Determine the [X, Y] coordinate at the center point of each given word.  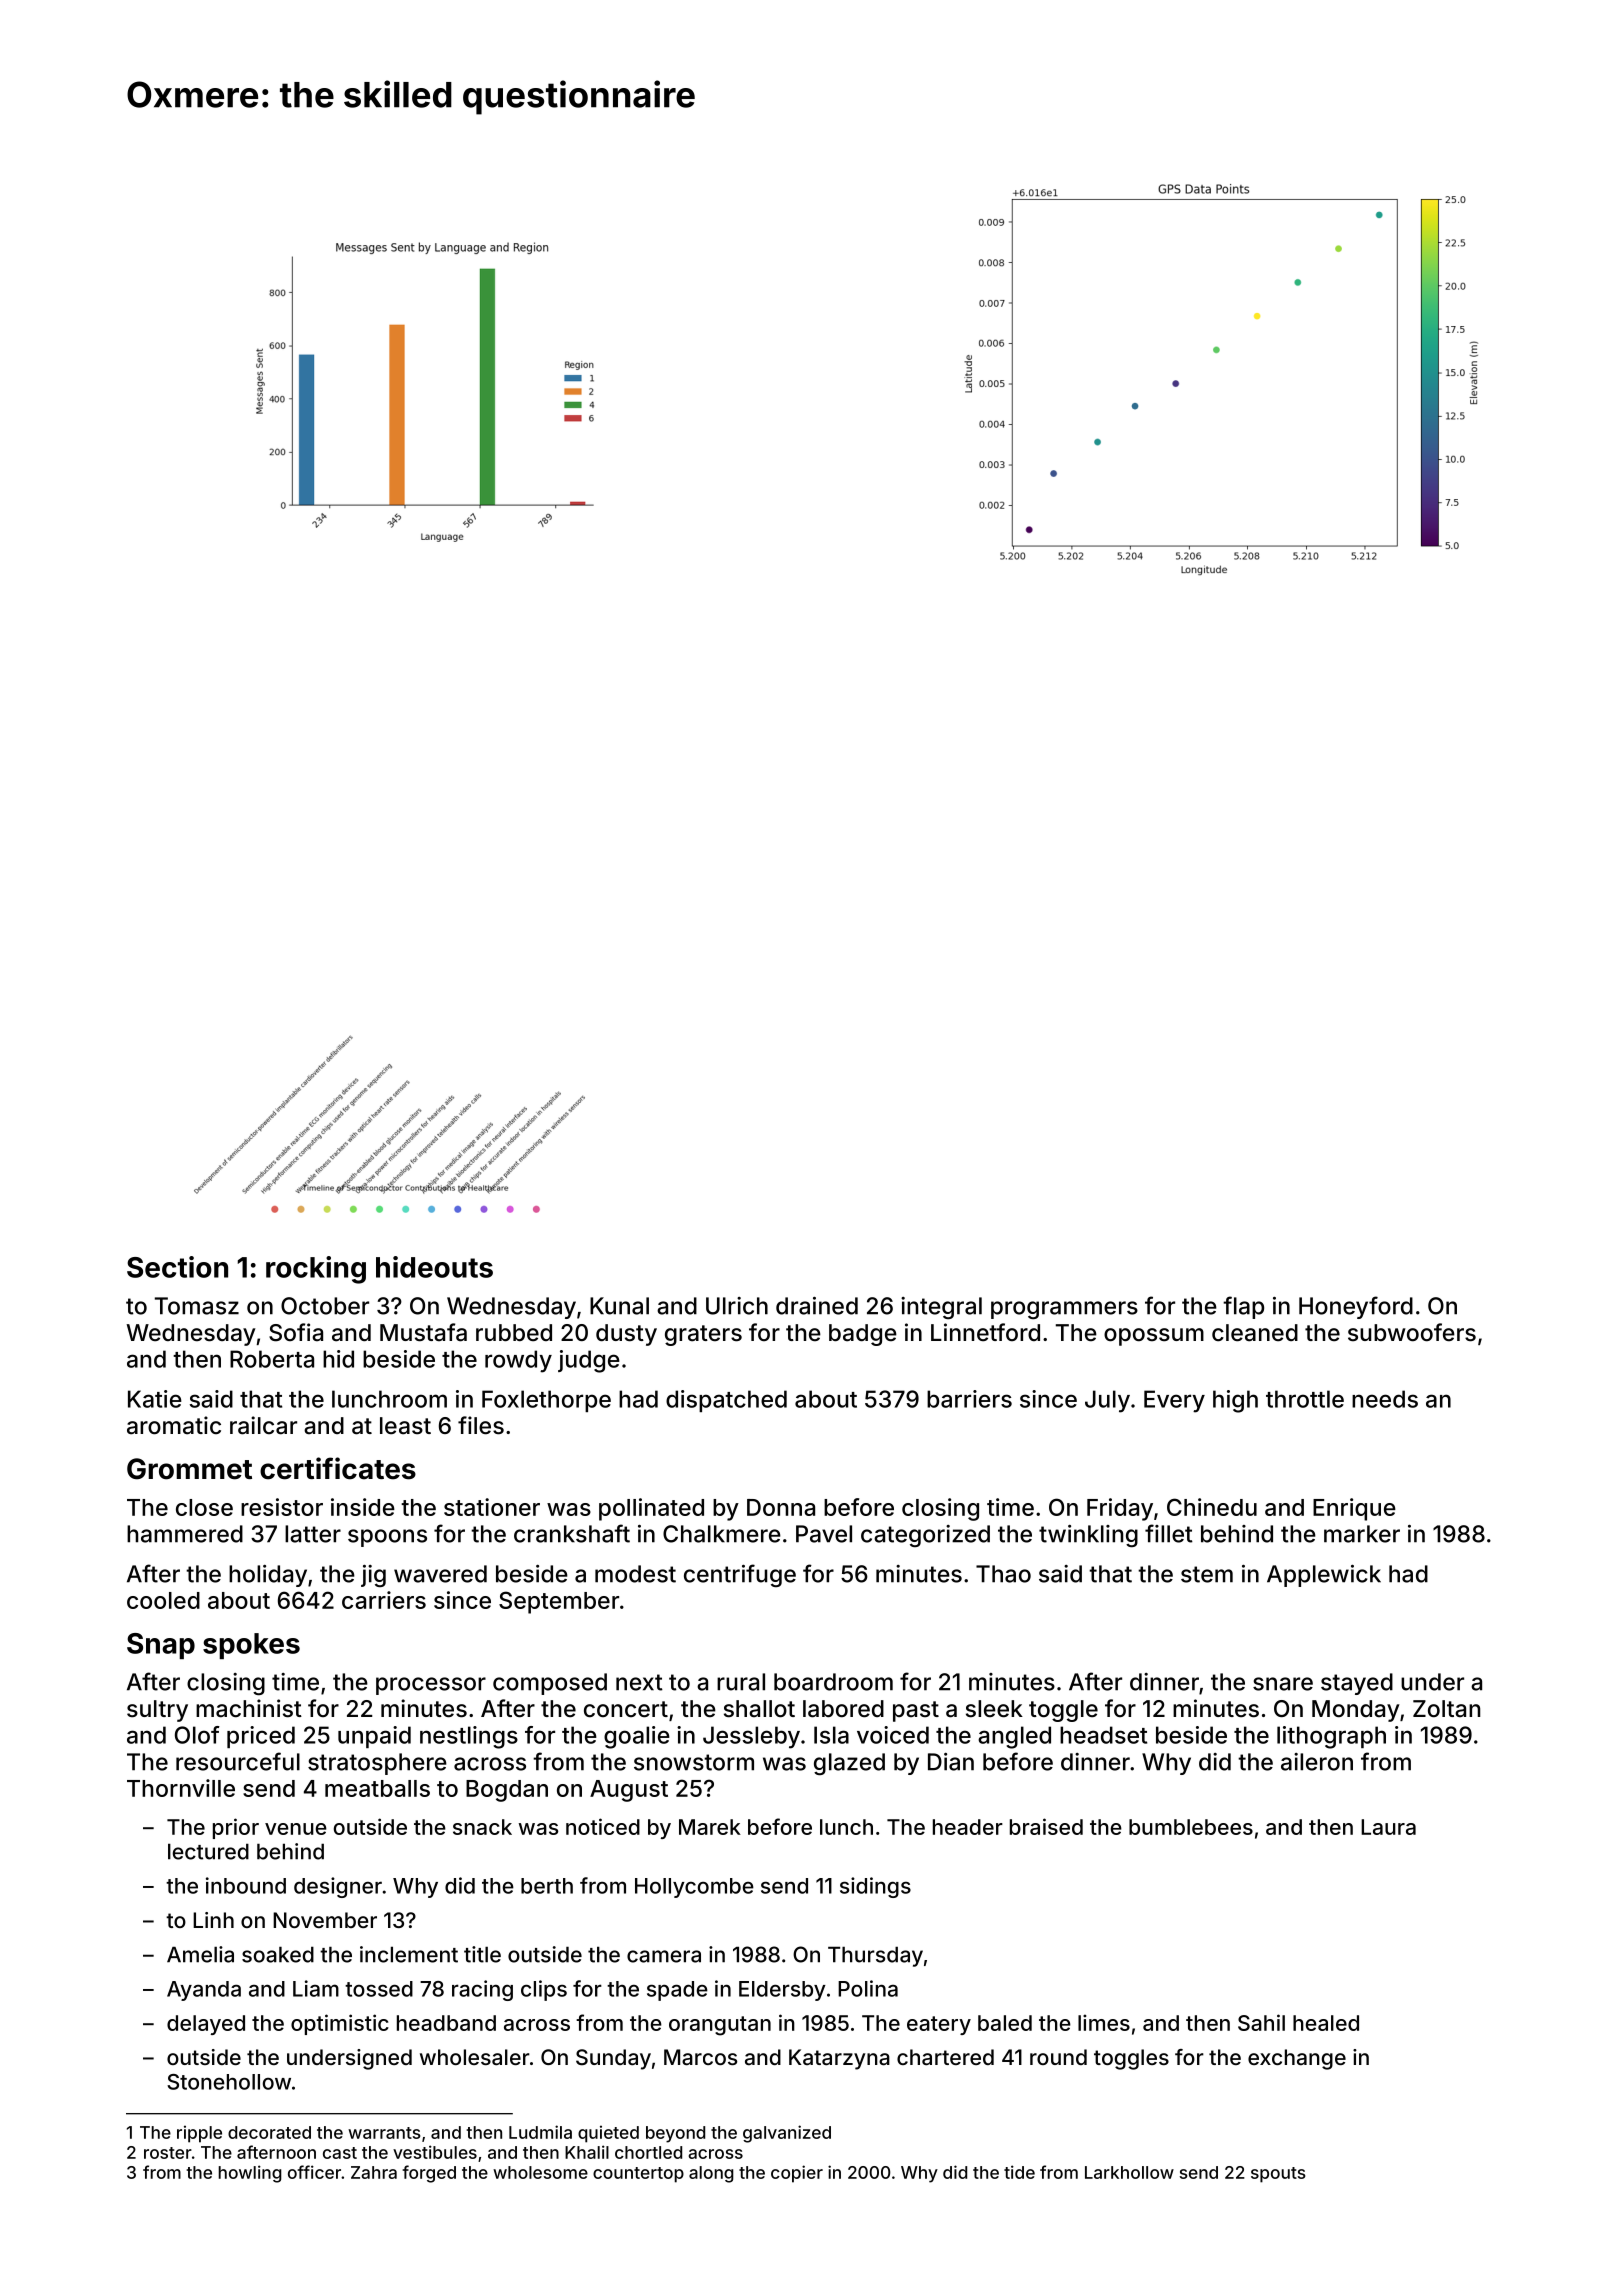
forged [429, 2174]
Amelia [200, 1954]
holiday [268, 1576]
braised [1046, 1826]
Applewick [1324, 1576]
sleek [994, 1709]
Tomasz [197, 1306]
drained [817, 1306]
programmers [1064, 1310]
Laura [1388, 1827]
